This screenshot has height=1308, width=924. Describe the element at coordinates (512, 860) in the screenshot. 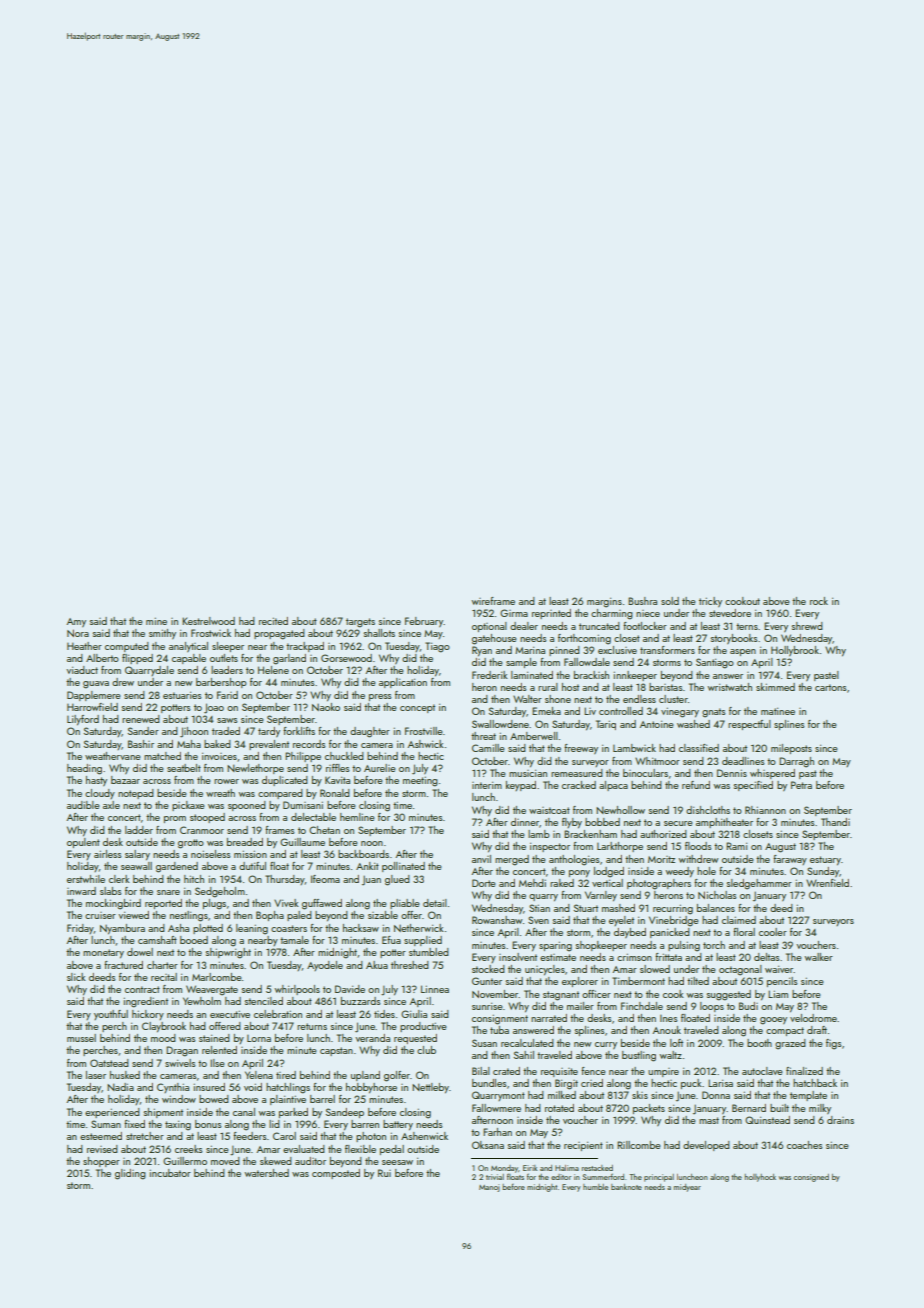

I see `merged` at that location.
